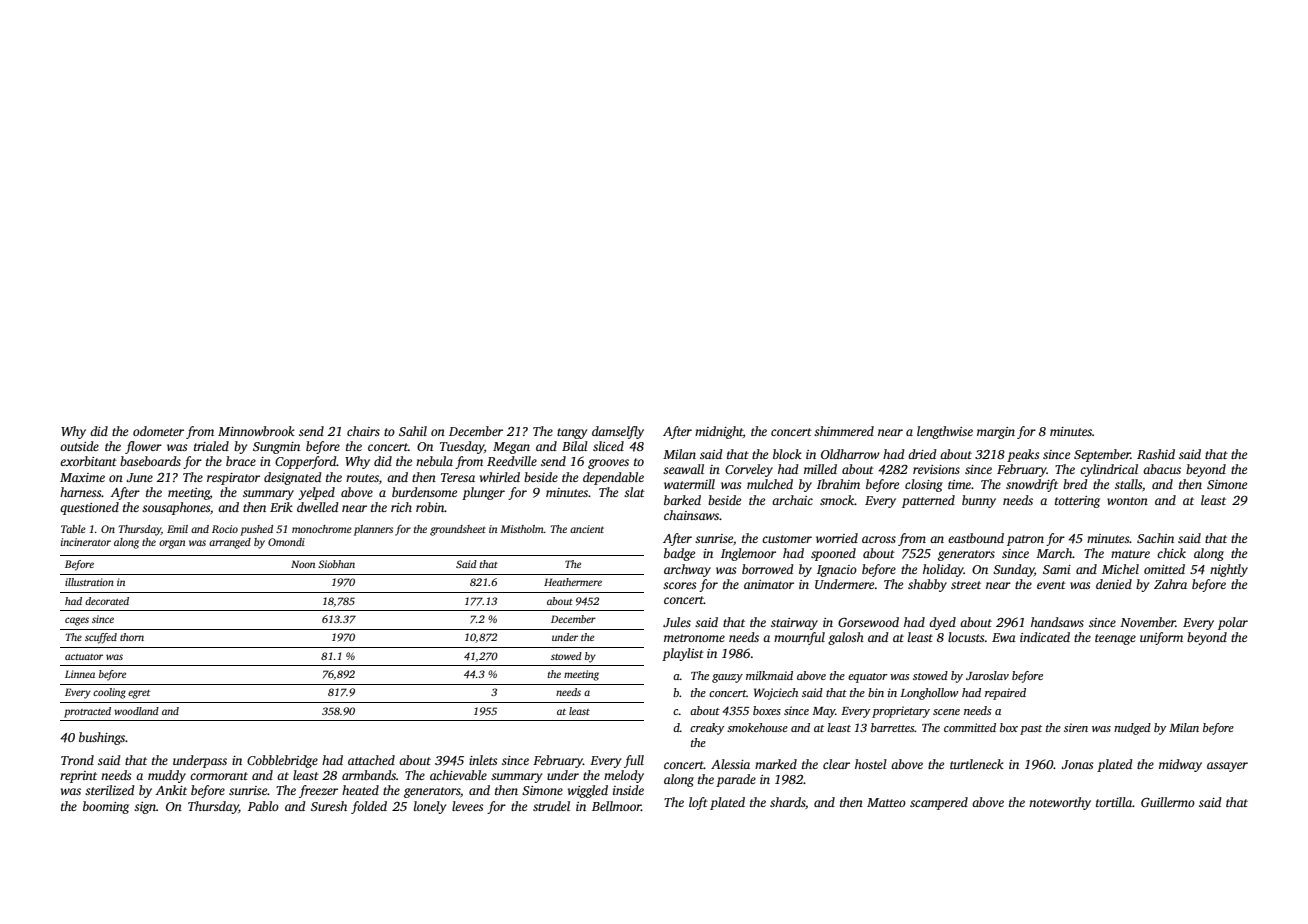  What do you see at coordinates (139, 694) in the document?
I see `egret` at bounding box center [139, 694].
